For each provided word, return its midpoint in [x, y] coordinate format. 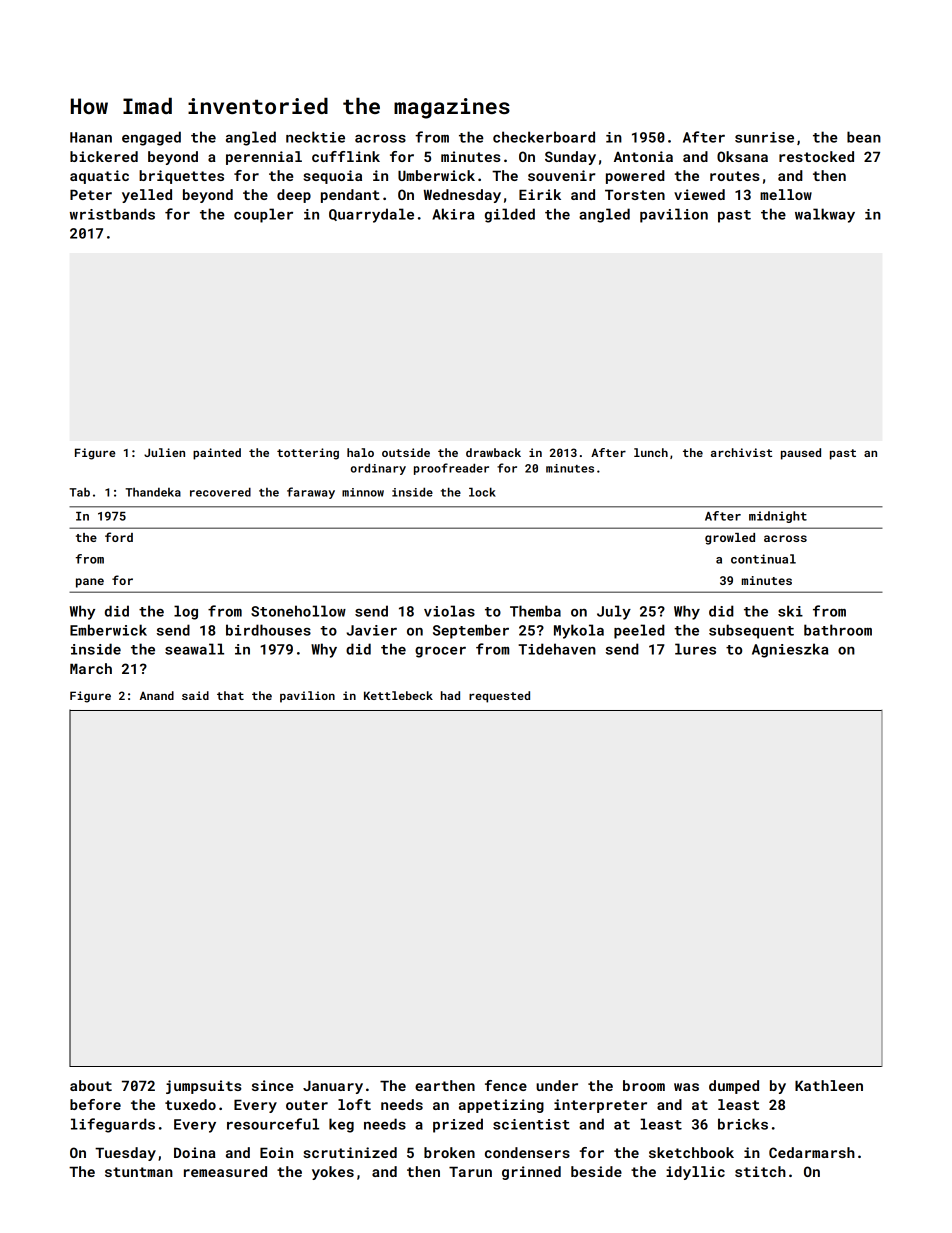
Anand [157, 695]
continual [763, 559]
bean [864, 137]
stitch [760, 1171]
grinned [531, 1173]
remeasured [225, 1171]
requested [499, 697]
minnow [363, 492]
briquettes [181, 177]
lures [695, 649]
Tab [79, 492]
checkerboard [544, 137]
